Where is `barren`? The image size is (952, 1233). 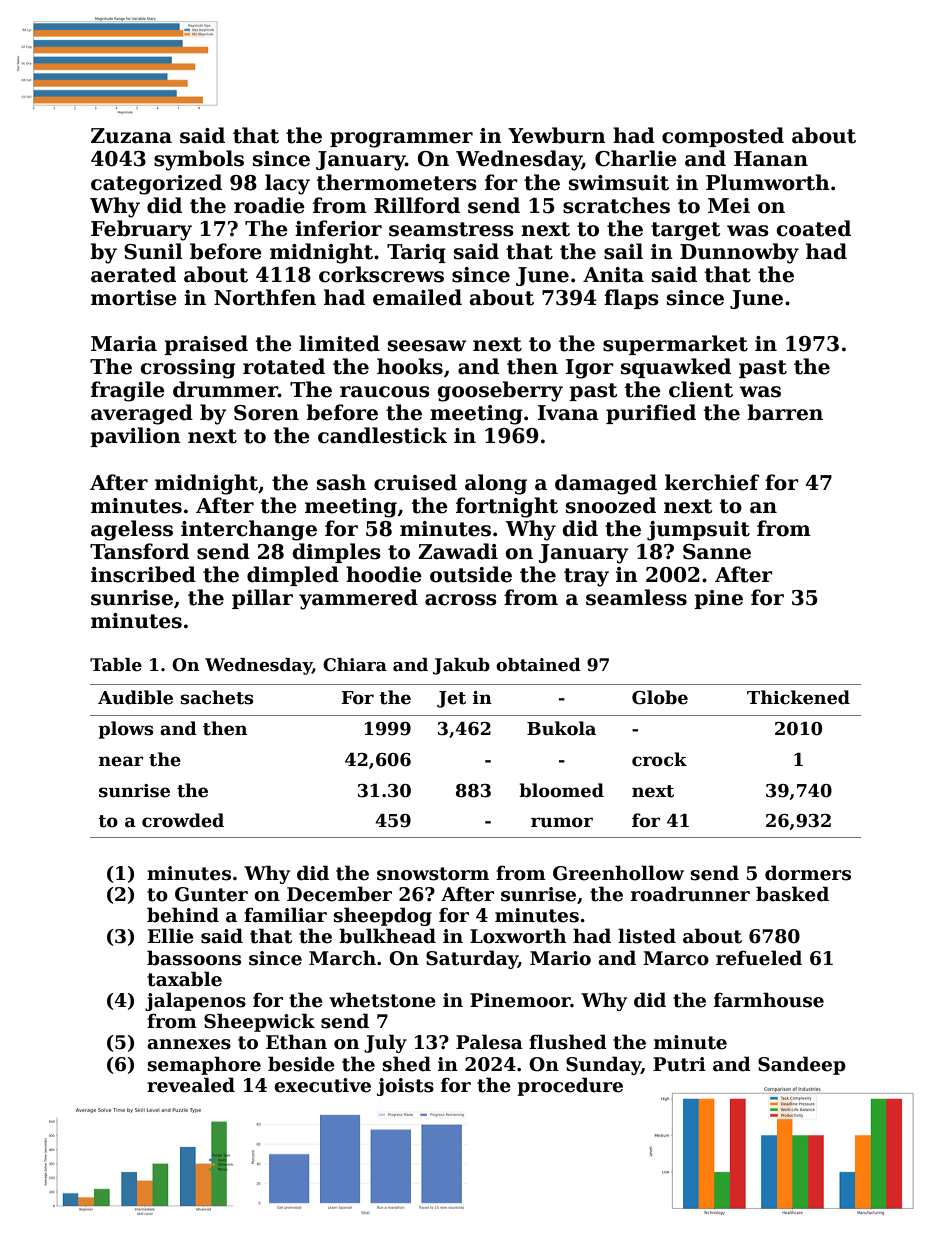
barren is located at coordinates (785, 412).
